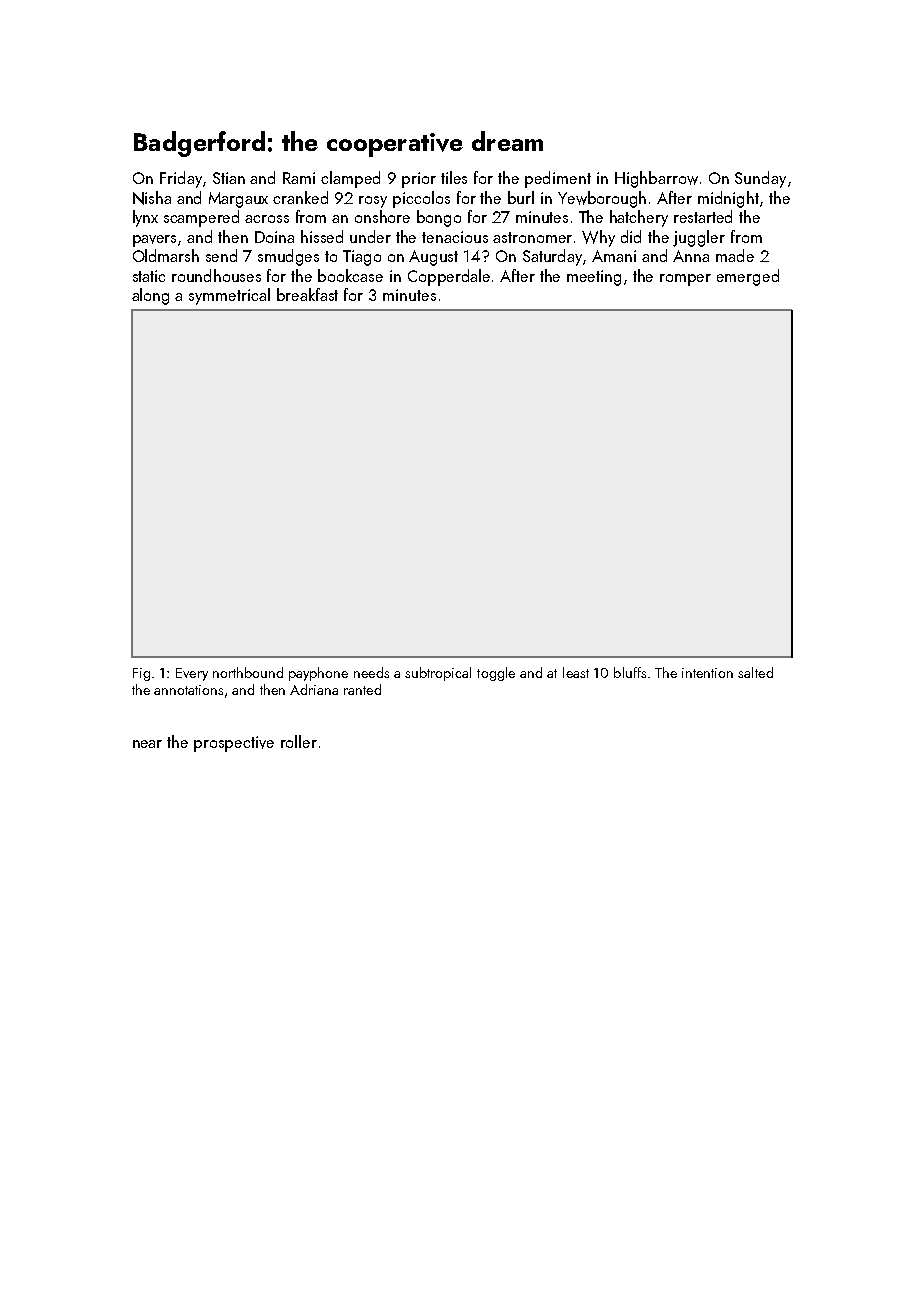 The height and width of the document is (1314, 924). Describe the element at coordinates (141, 674) in the document. I see `Fig` at that location.
